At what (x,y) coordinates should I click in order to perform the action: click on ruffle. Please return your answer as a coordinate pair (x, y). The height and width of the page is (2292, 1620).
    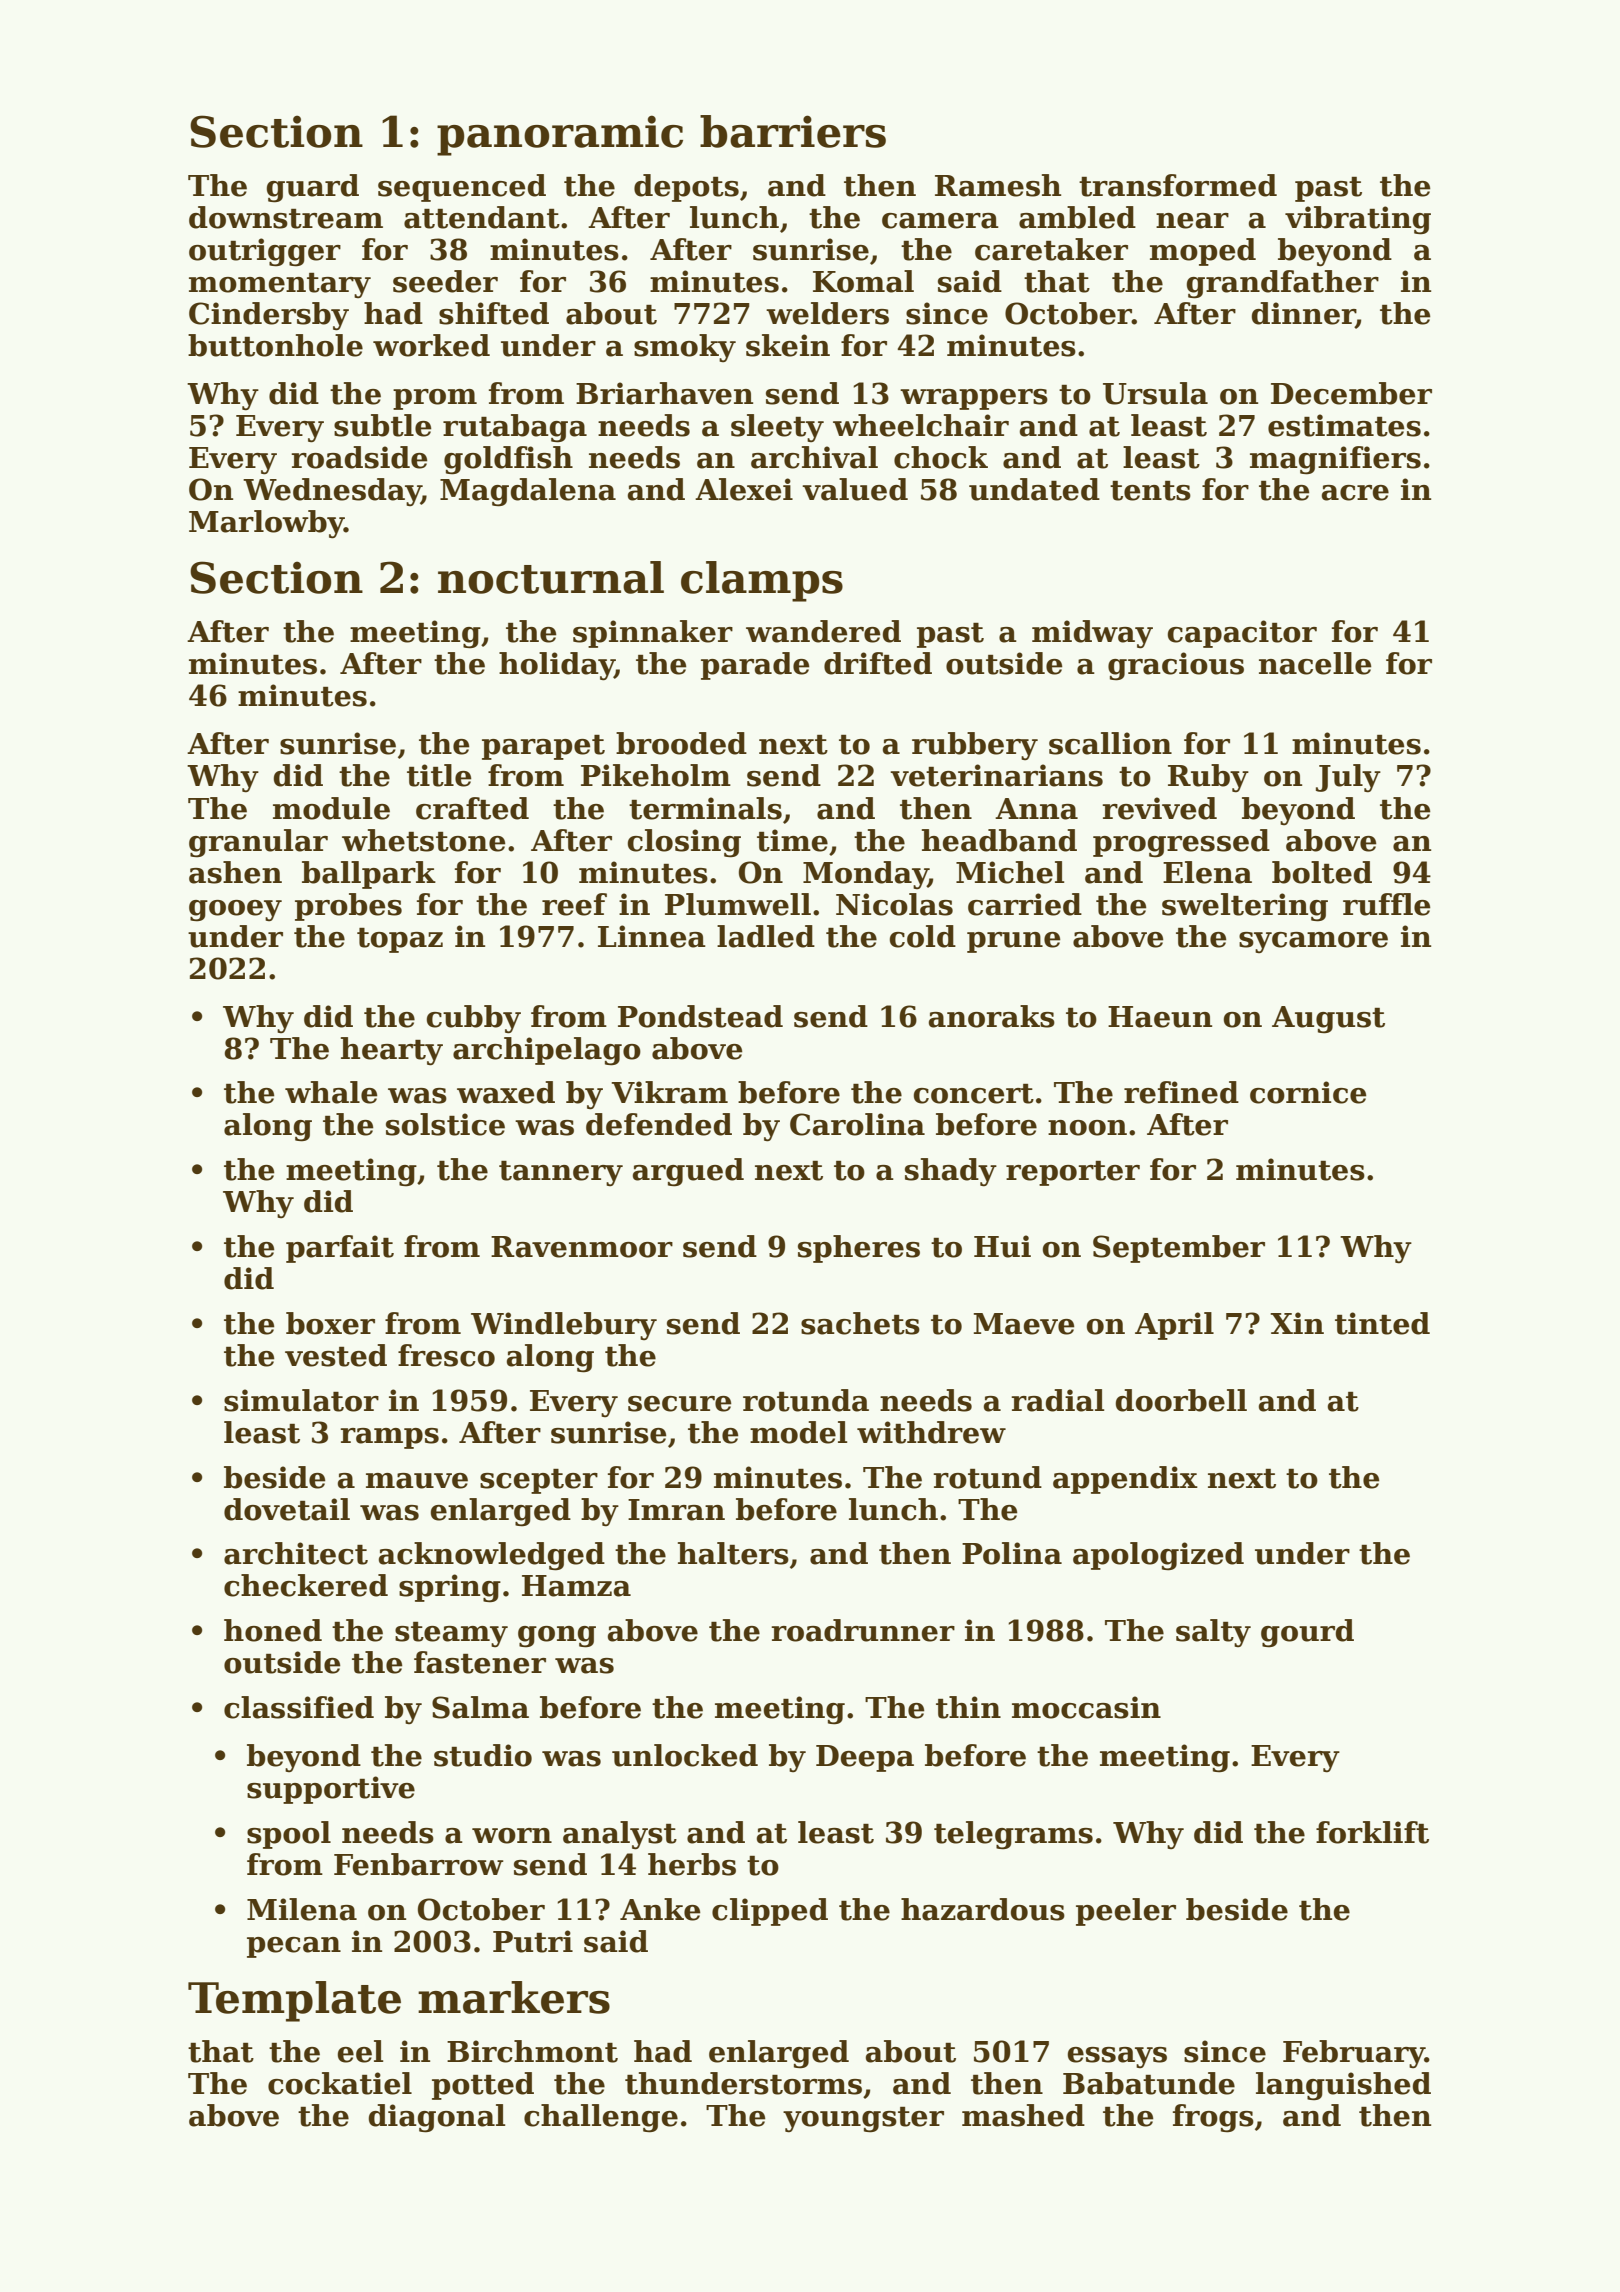
    Looking at the image, I should click on (1387, 904).
